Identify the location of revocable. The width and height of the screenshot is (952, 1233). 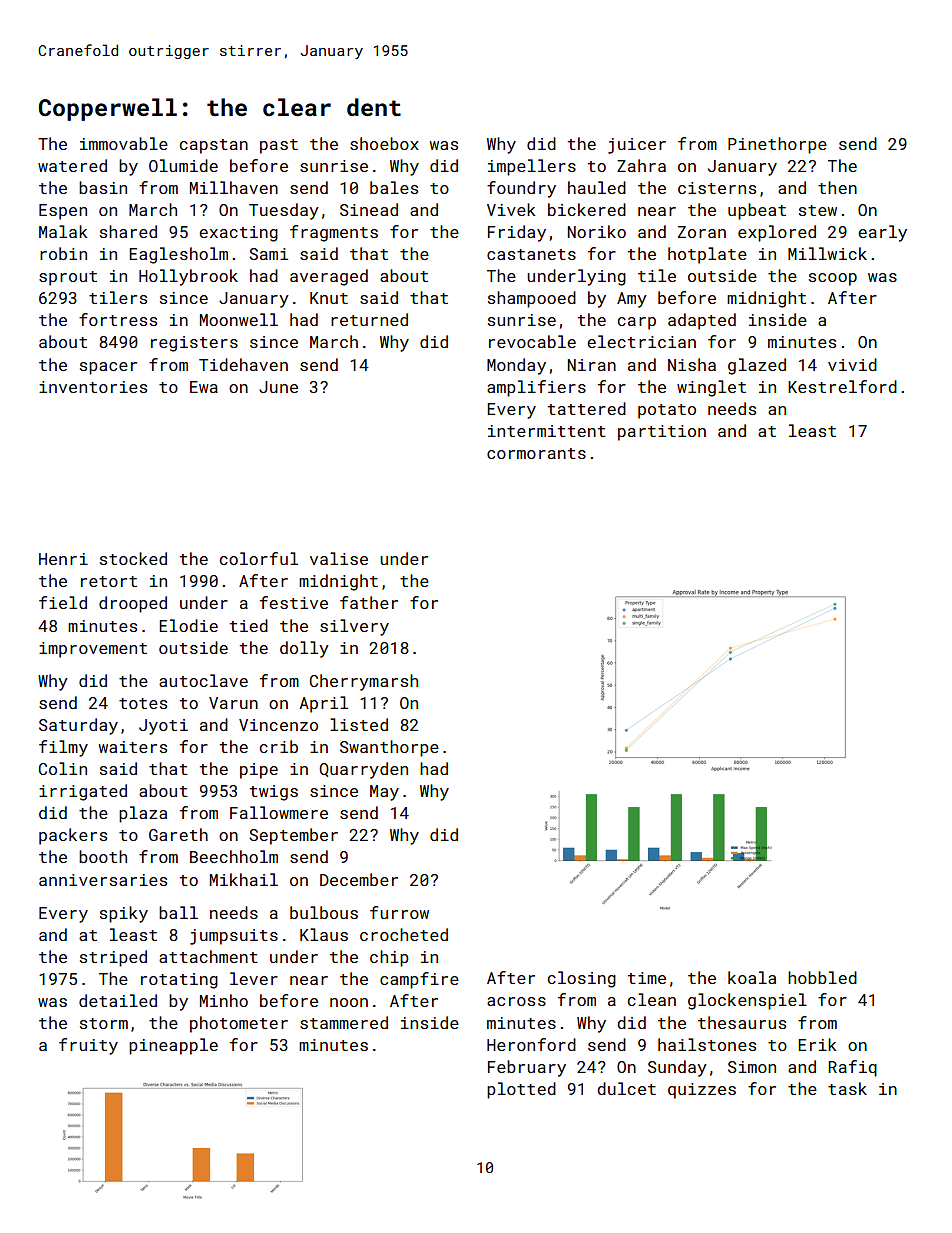
(532, 341).
